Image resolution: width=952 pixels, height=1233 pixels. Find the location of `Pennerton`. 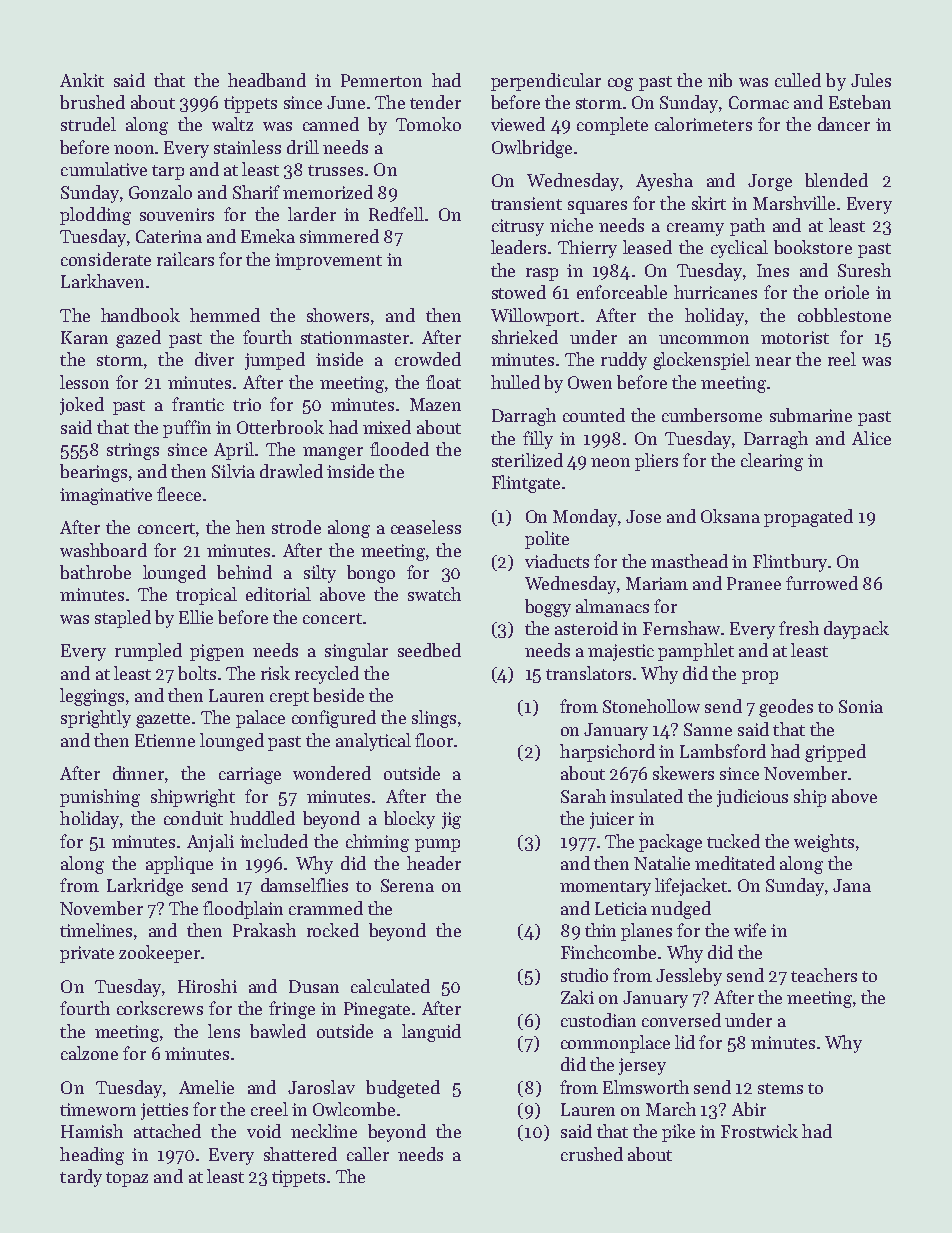

Pennerton is located at coordinates (381, 80).
